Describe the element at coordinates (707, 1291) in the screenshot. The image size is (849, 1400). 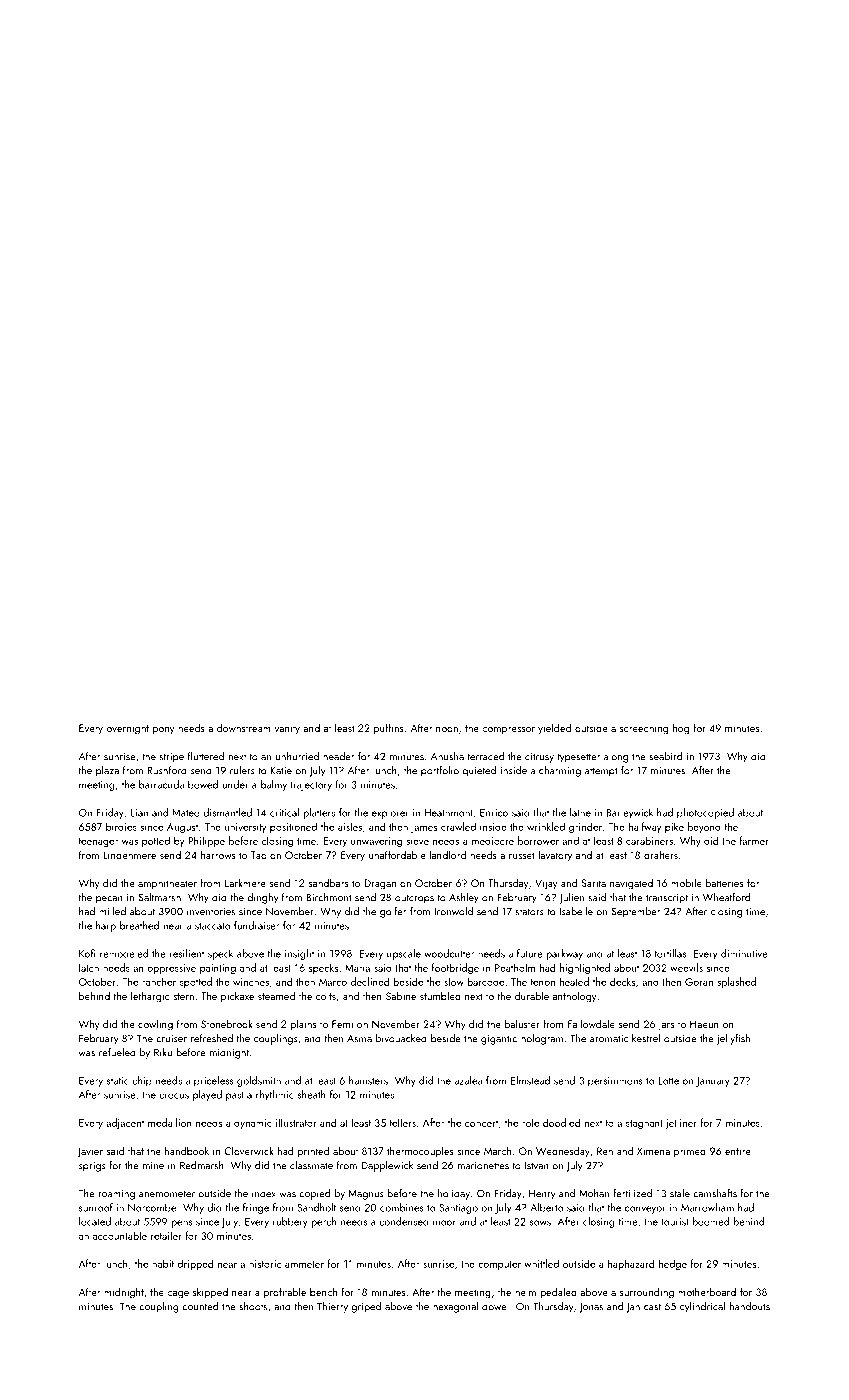
I see `motherboard` at that location.
